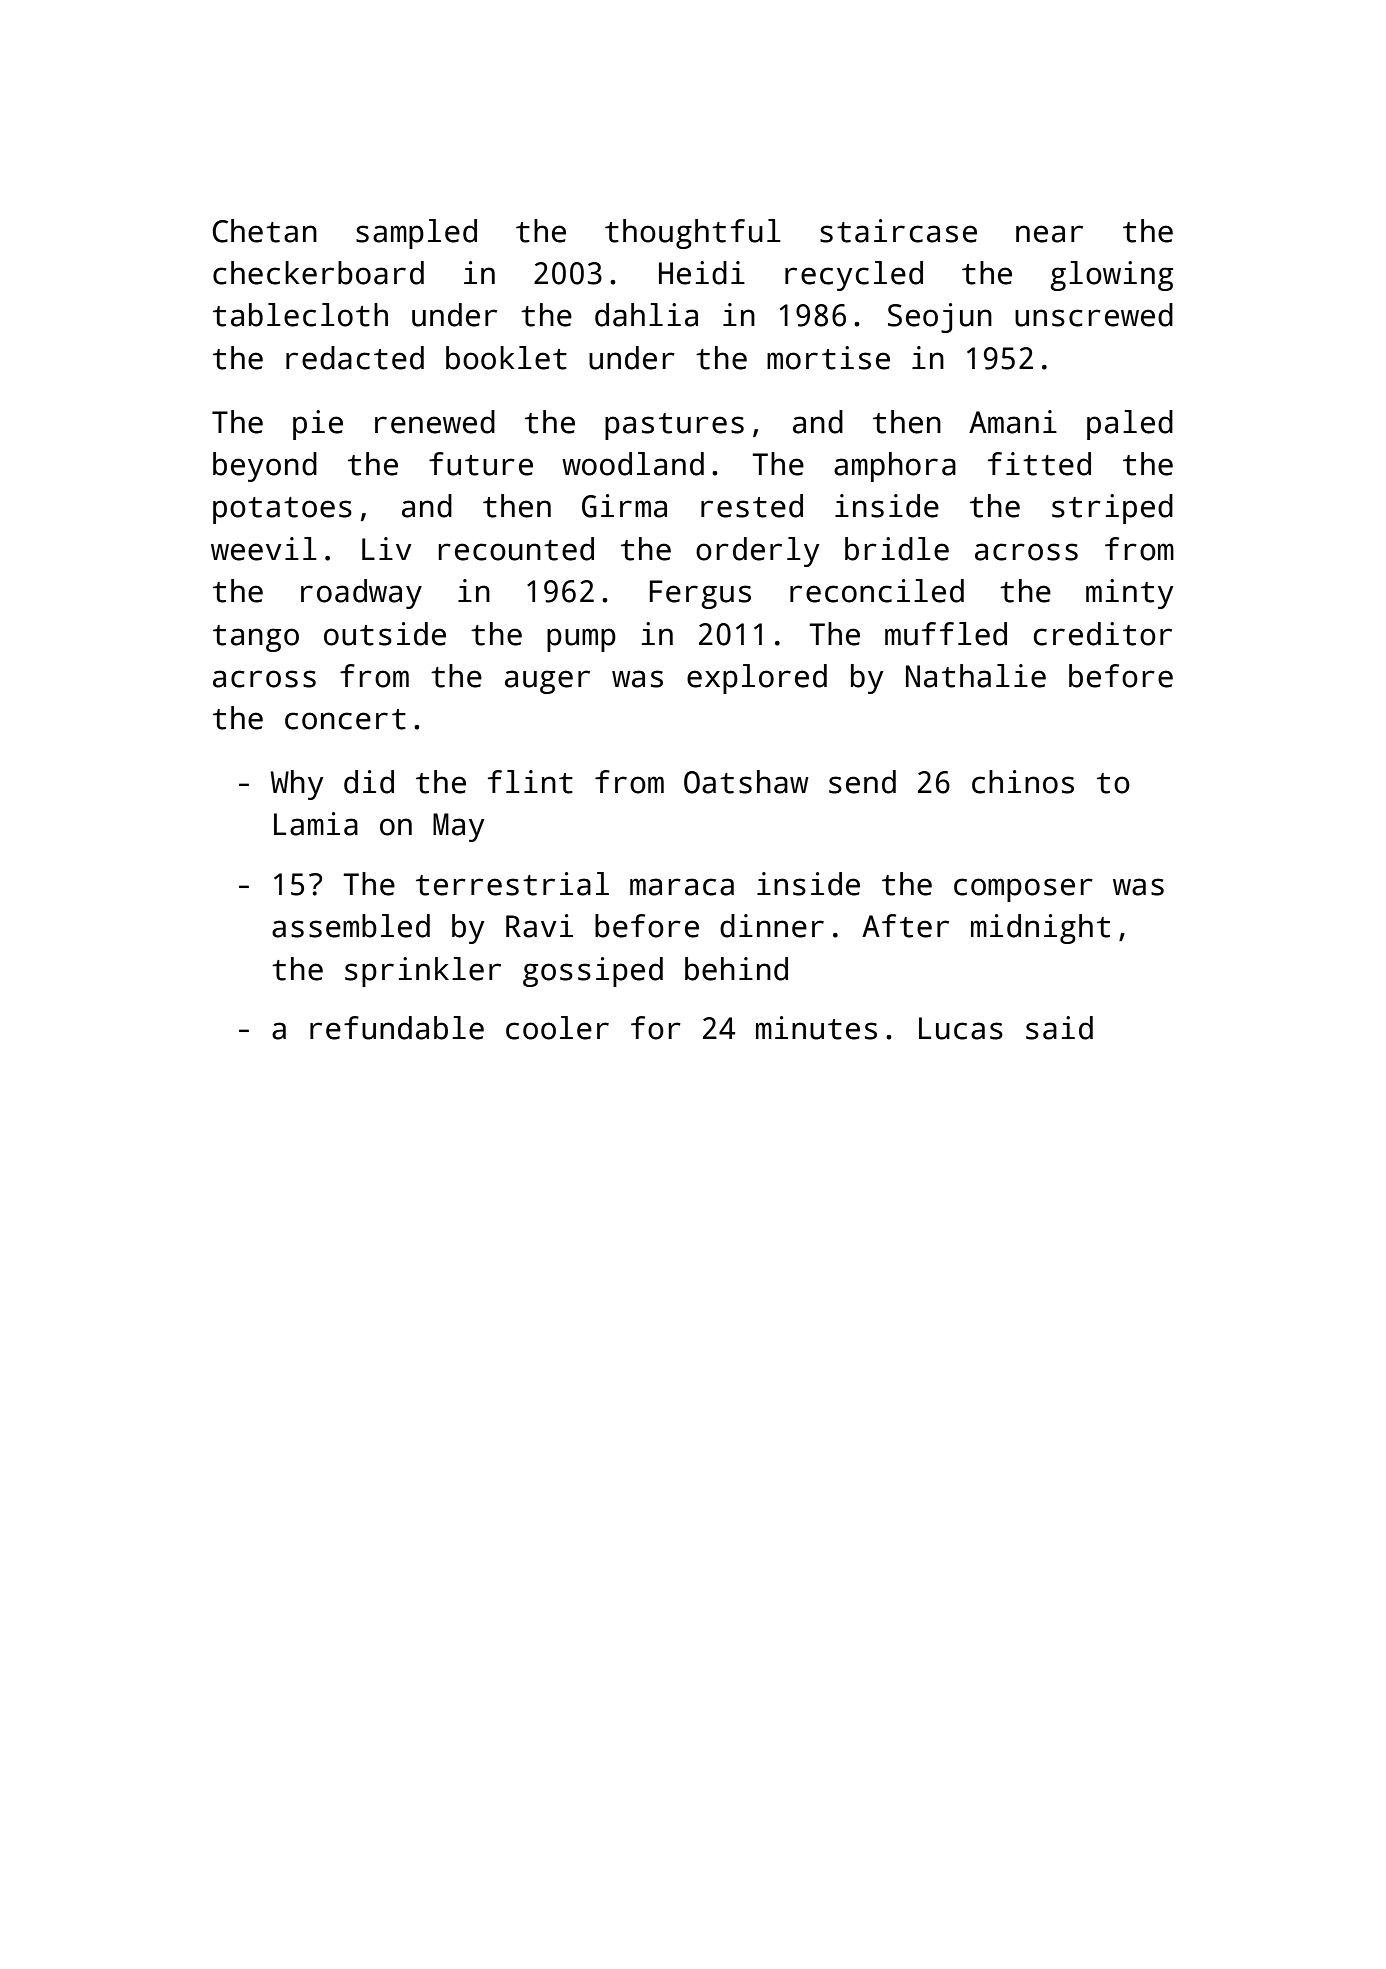 The height and width of the screenshot is (1969, 1386). What do you see at coordinates (516, 549) in the screenshot?
I see `recounted` at bounding box center [516, 549].
